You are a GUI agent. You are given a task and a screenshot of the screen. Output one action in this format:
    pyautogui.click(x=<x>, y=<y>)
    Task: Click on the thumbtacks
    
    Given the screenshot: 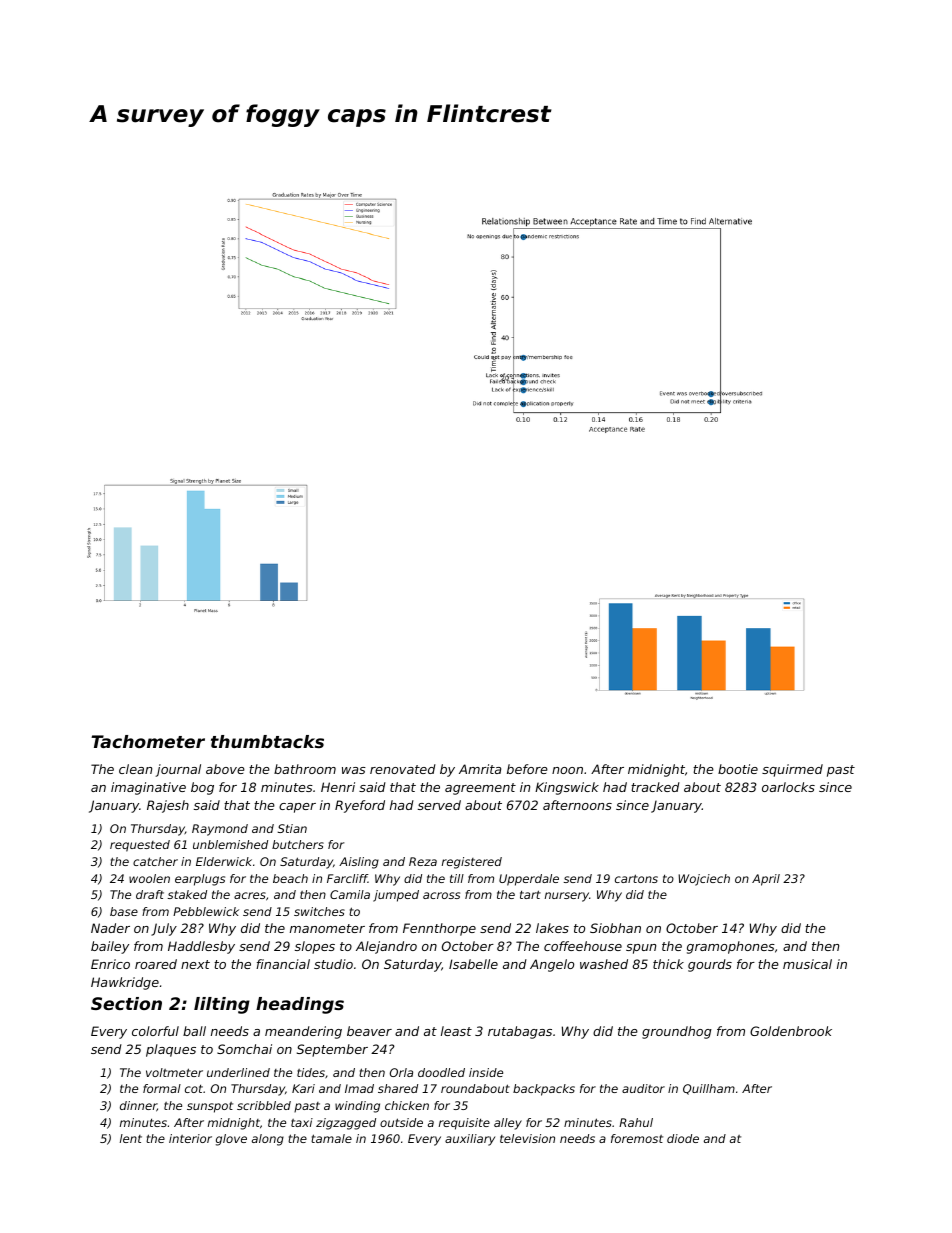 What is the action you would take?
    pyautogui.click(x=267, y=741)
